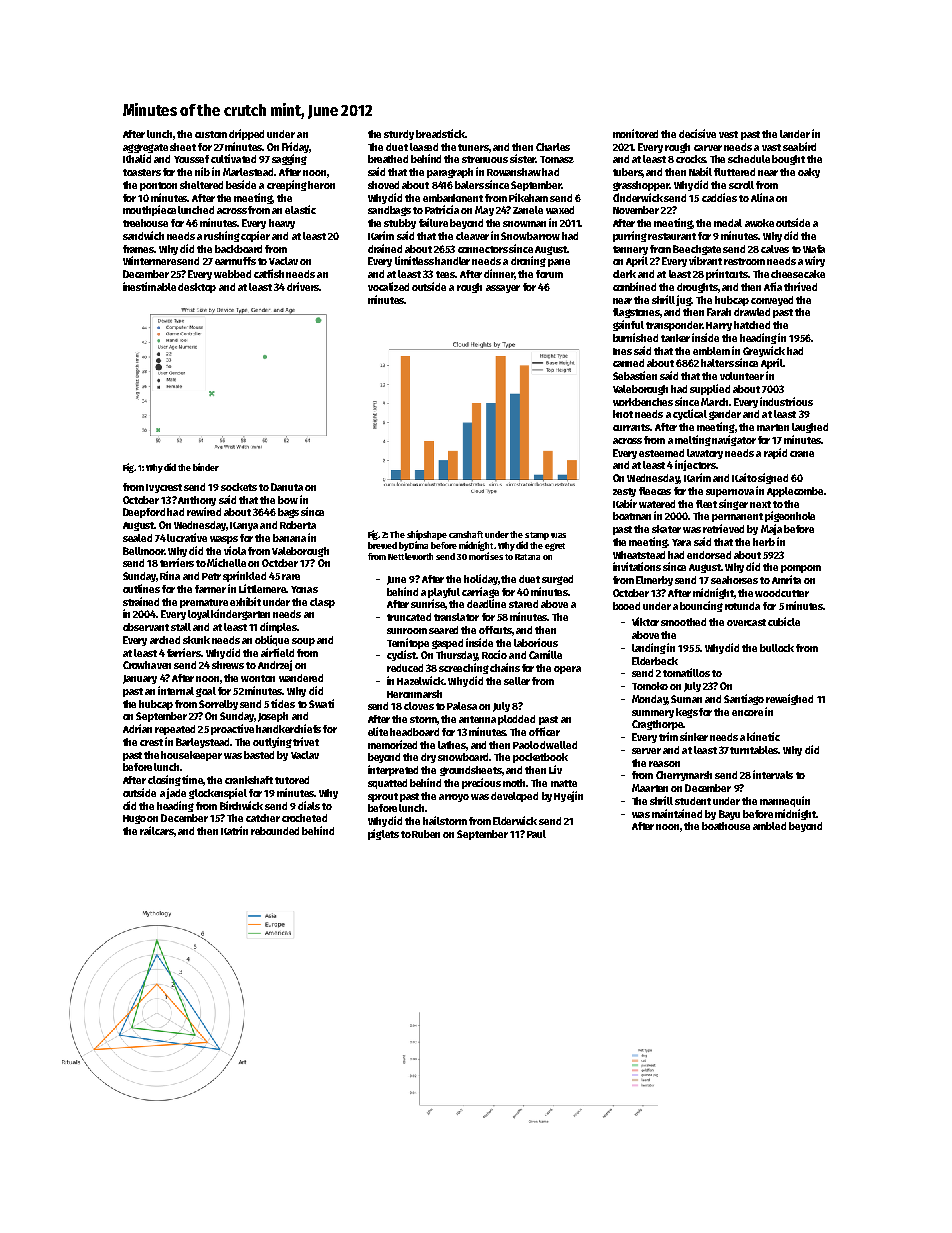 The width and height of the screenshot is (952, 1233). I want to click on zesty, so click(624, 492).
